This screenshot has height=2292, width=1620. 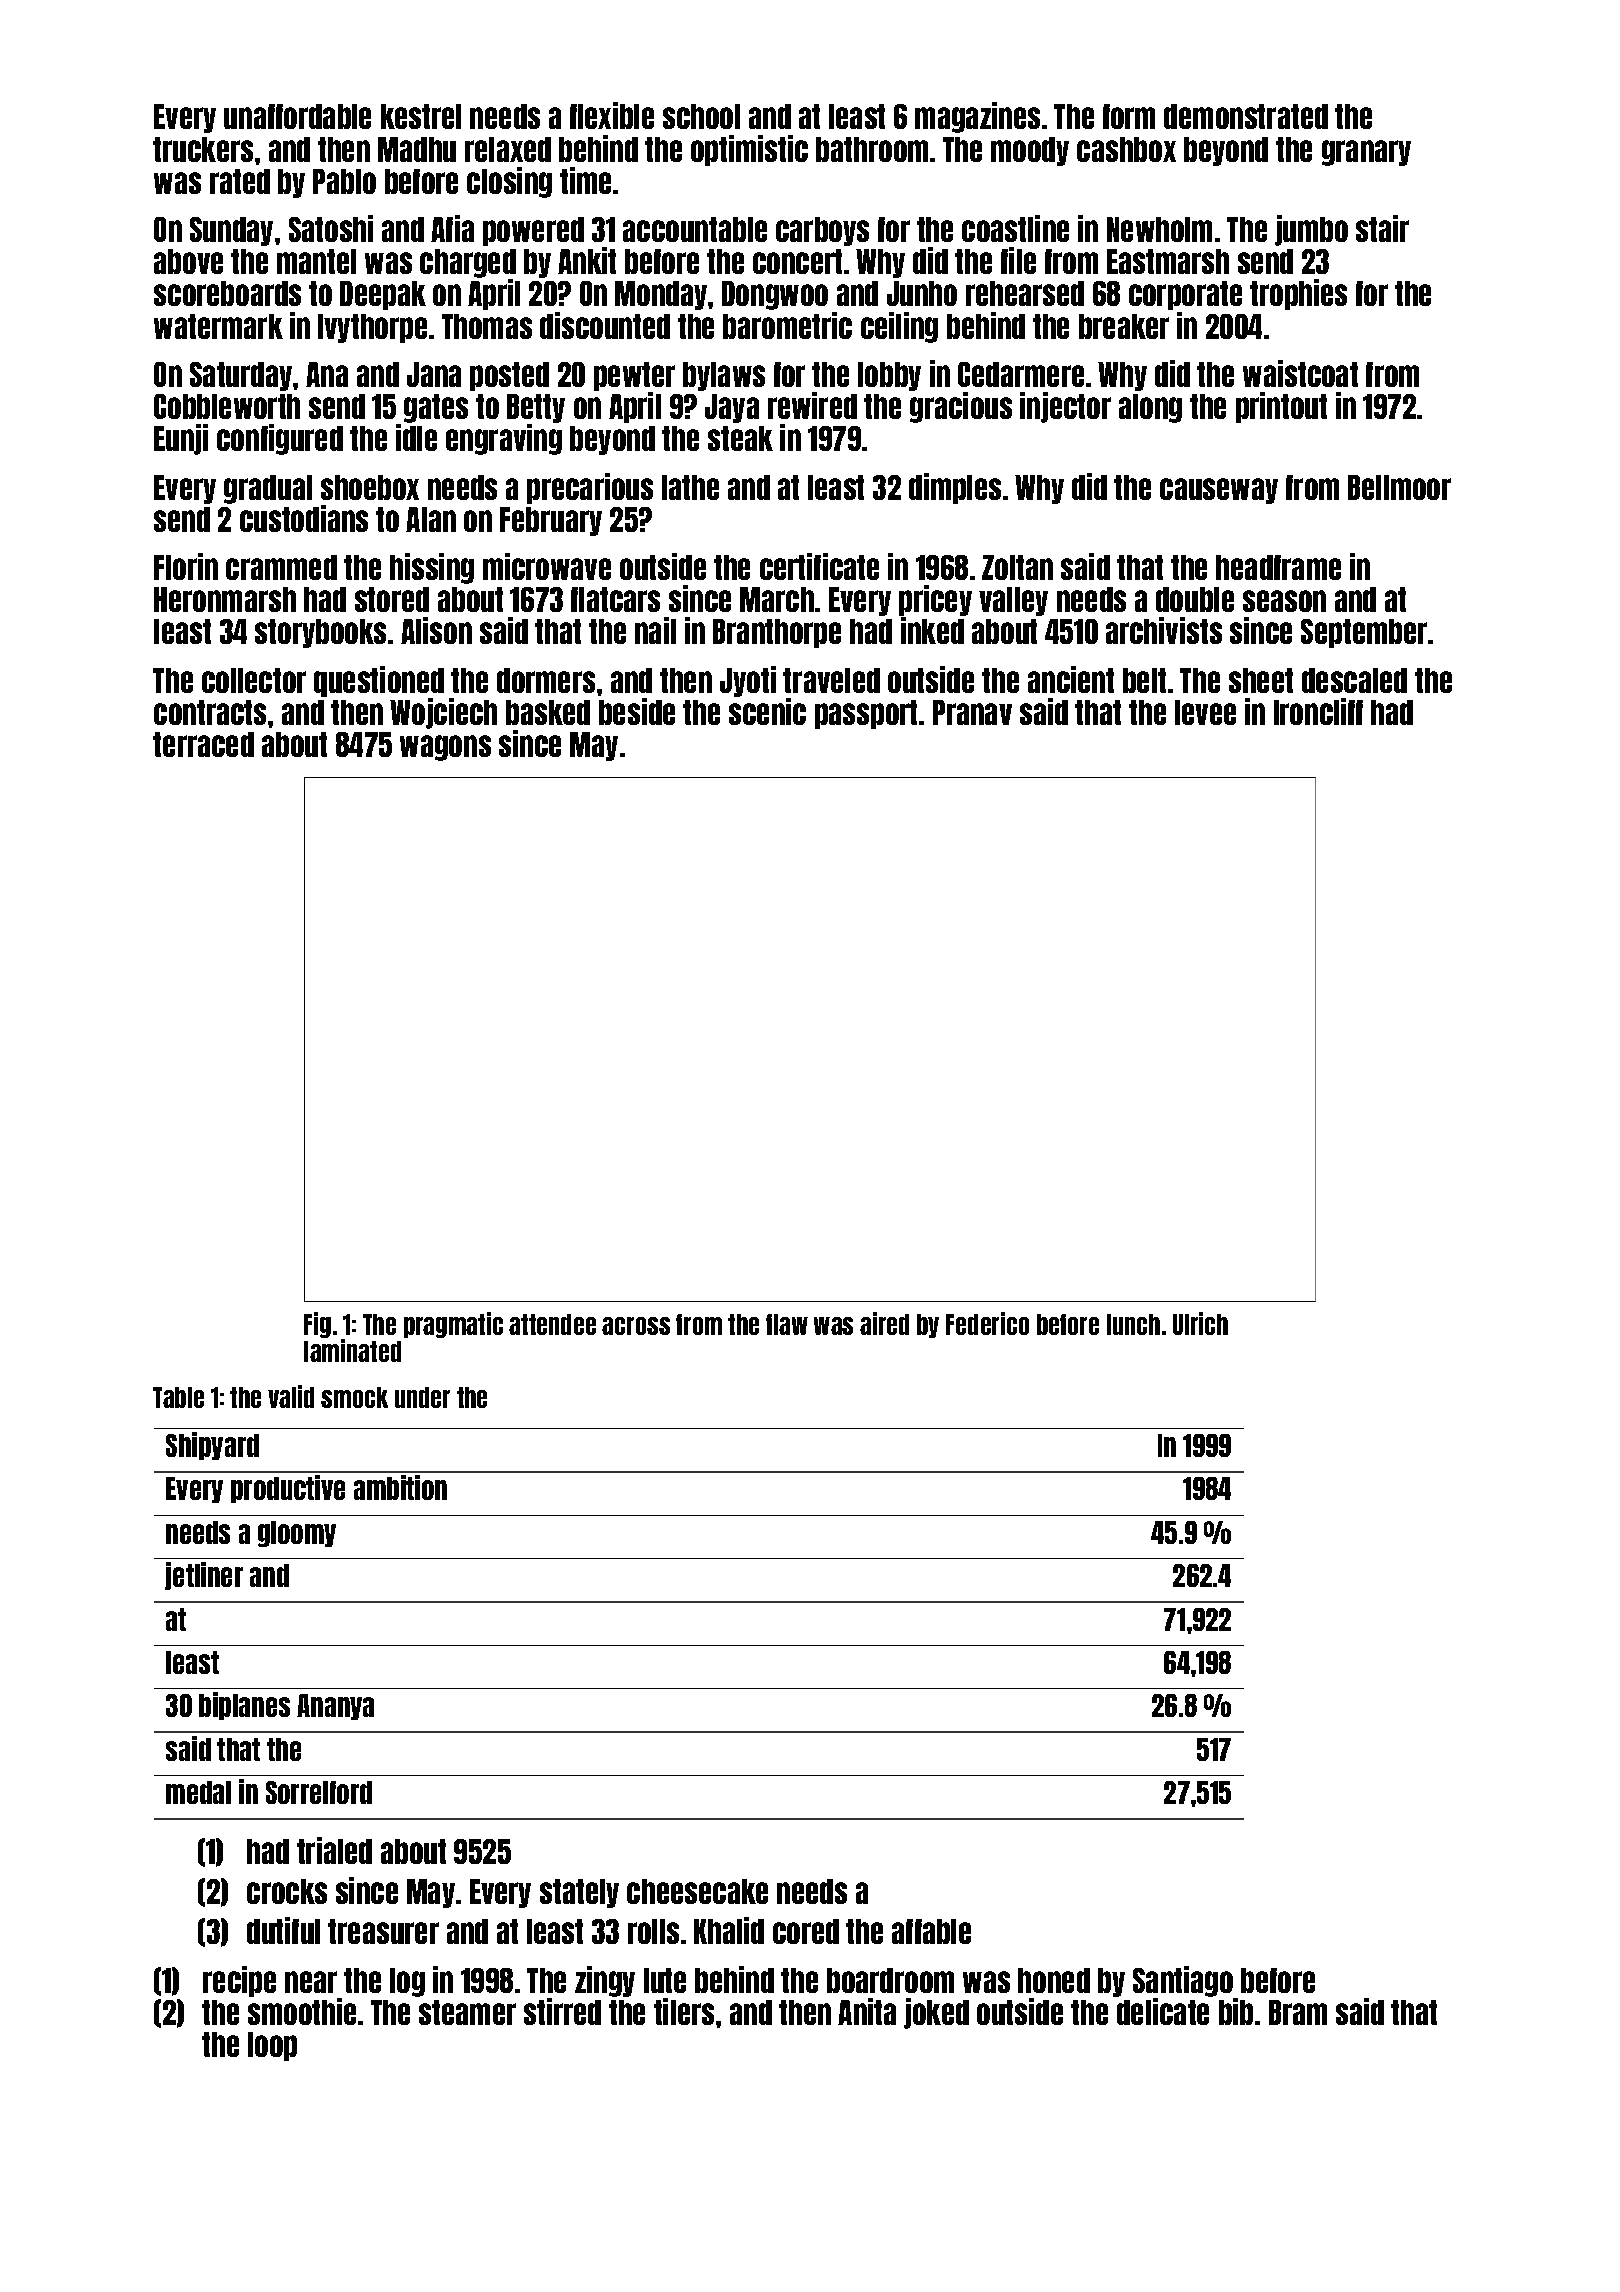 What do you see at coordinates (467, 2012) in the screenshot?
I see `steamer` at bounding box center [467, 2012].
